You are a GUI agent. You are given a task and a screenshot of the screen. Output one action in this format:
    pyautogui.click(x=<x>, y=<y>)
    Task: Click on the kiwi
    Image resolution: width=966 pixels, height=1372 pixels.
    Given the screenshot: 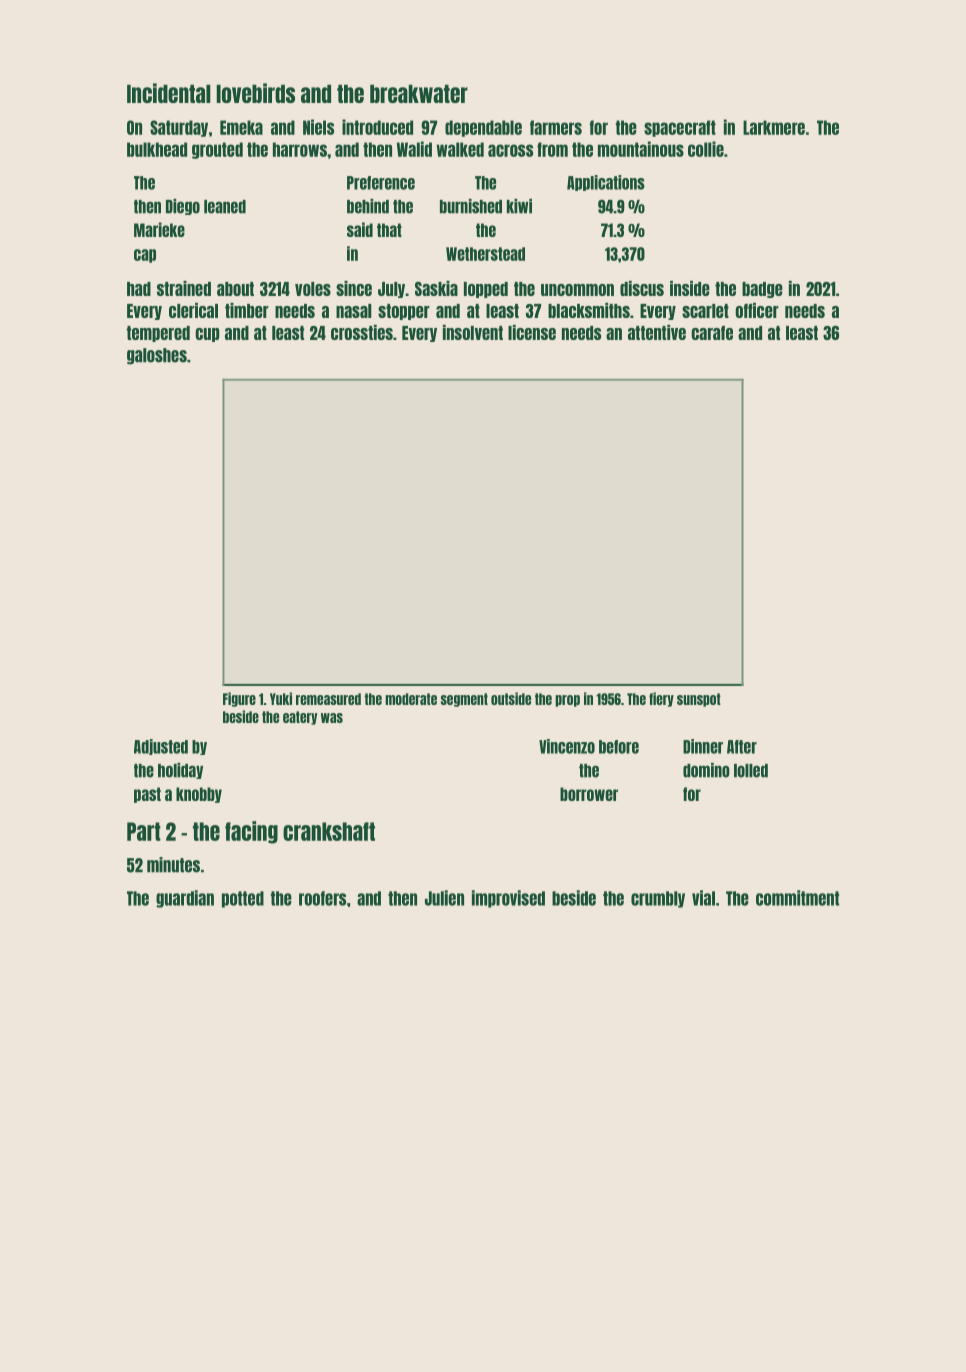 What is the action you would take?
    pyautogui.click(x=519, y=206)
